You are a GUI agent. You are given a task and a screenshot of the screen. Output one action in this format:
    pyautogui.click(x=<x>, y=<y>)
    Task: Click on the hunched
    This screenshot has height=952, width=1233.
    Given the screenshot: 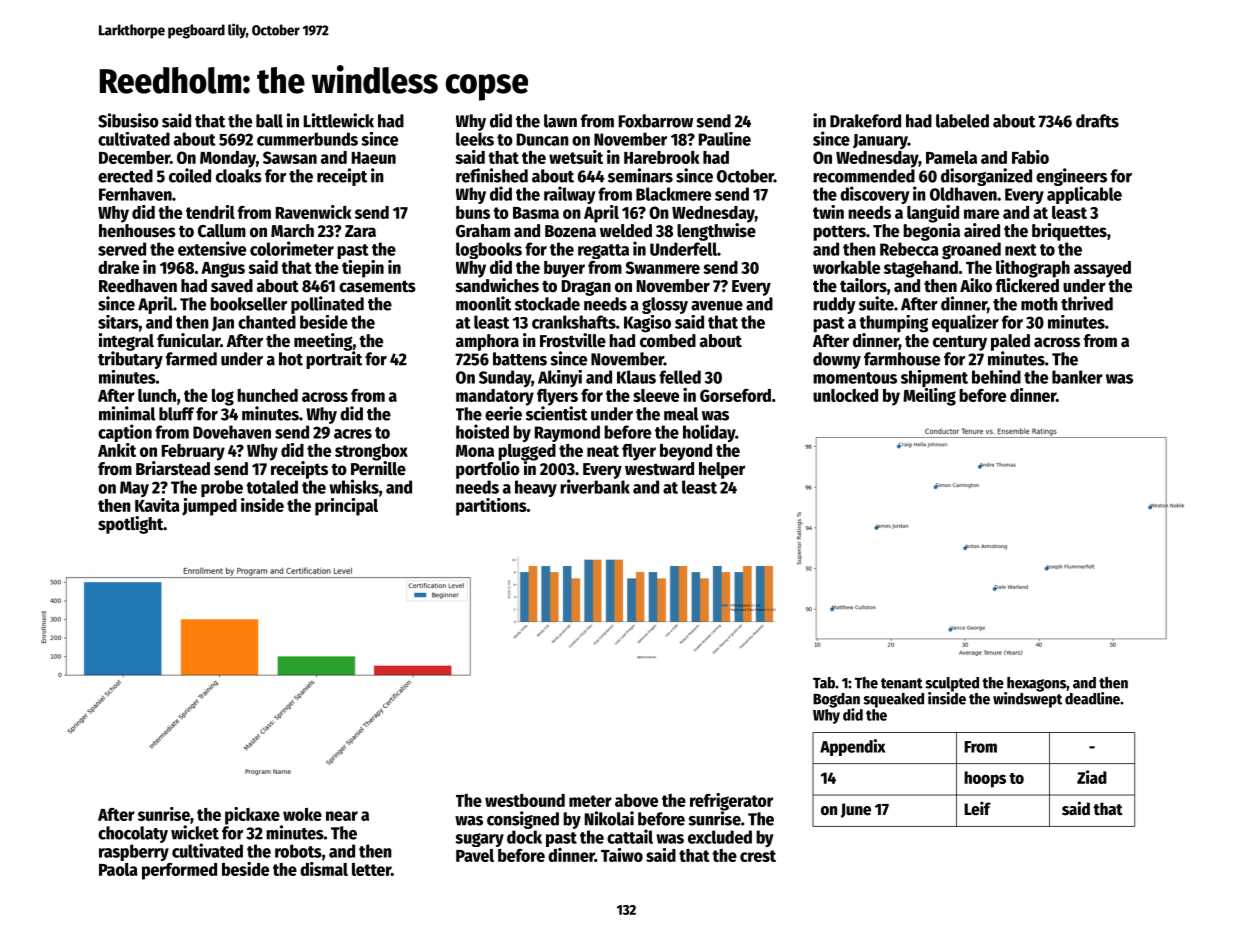 What is the action you would take?
    pyautogui.click(x=267, y=395)
